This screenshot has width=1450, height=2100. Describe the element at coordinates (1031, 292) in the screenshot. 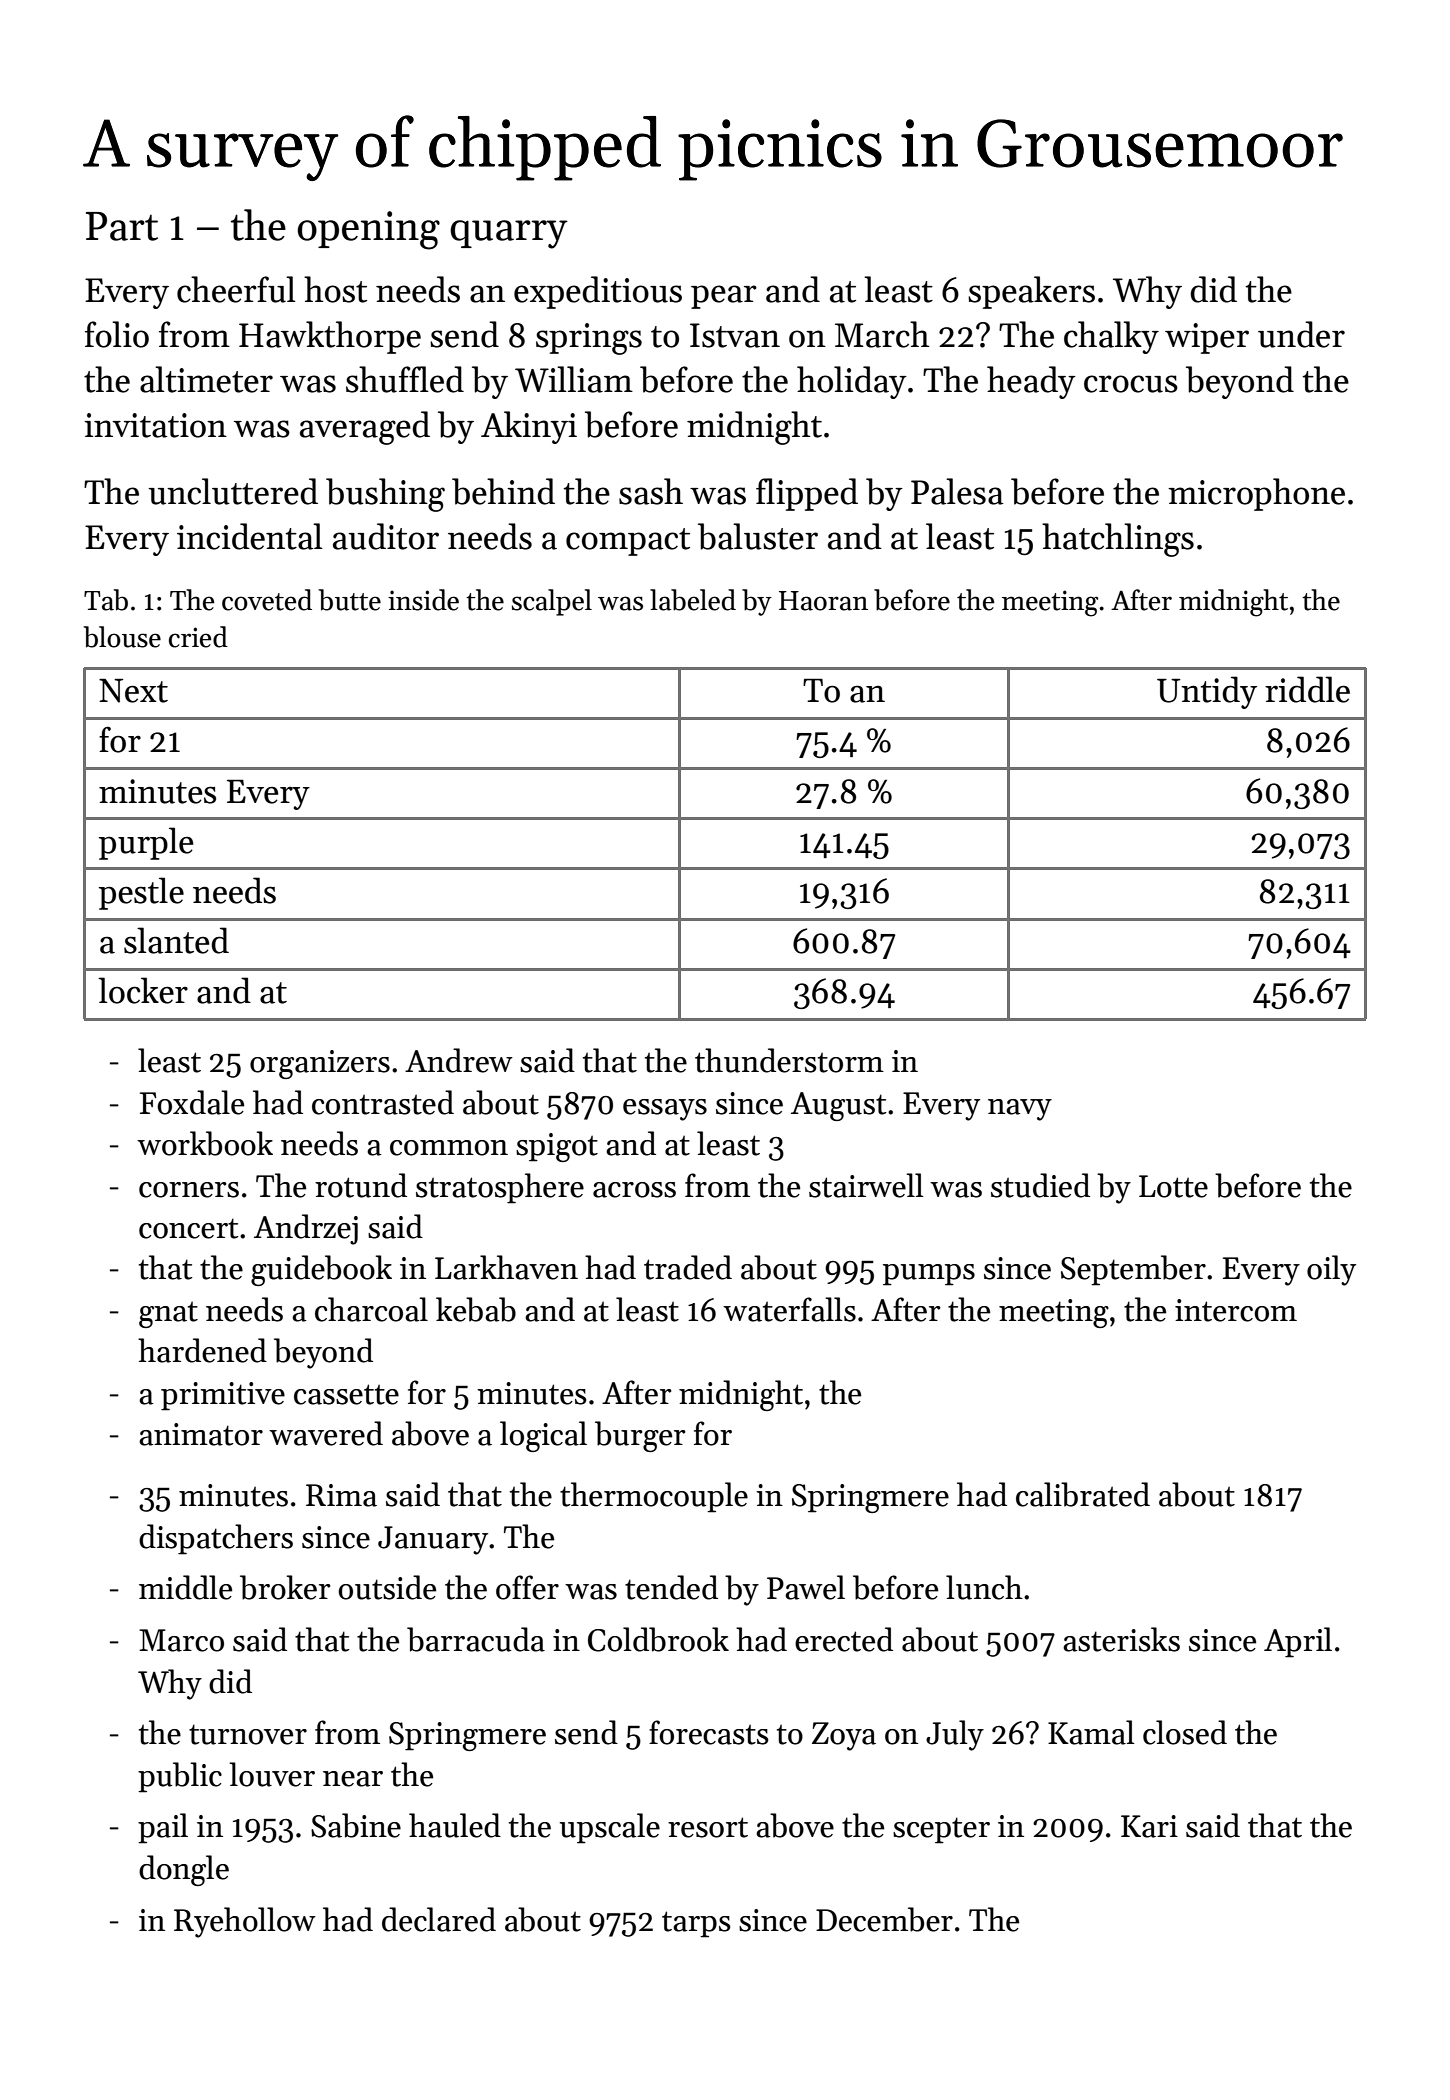

I see `speakers` at that location.
